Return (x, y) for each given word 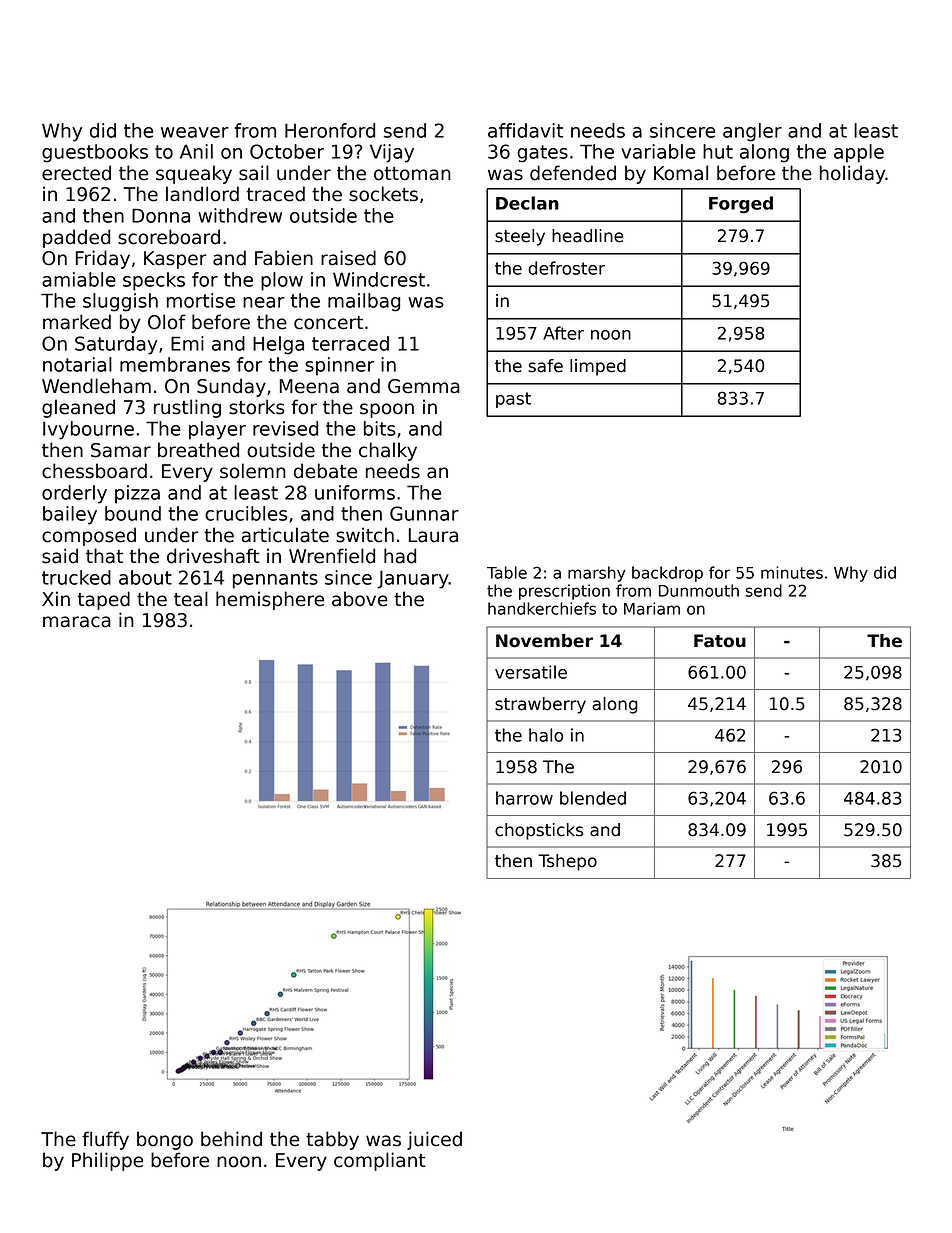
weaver (195, 132)
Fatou (720, 641)
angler (752, 132)
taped (104, 600)
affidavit (525, 130)
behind (231, 1139)
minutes (792, 572)
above (360, 599)
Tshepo (567, 862)
